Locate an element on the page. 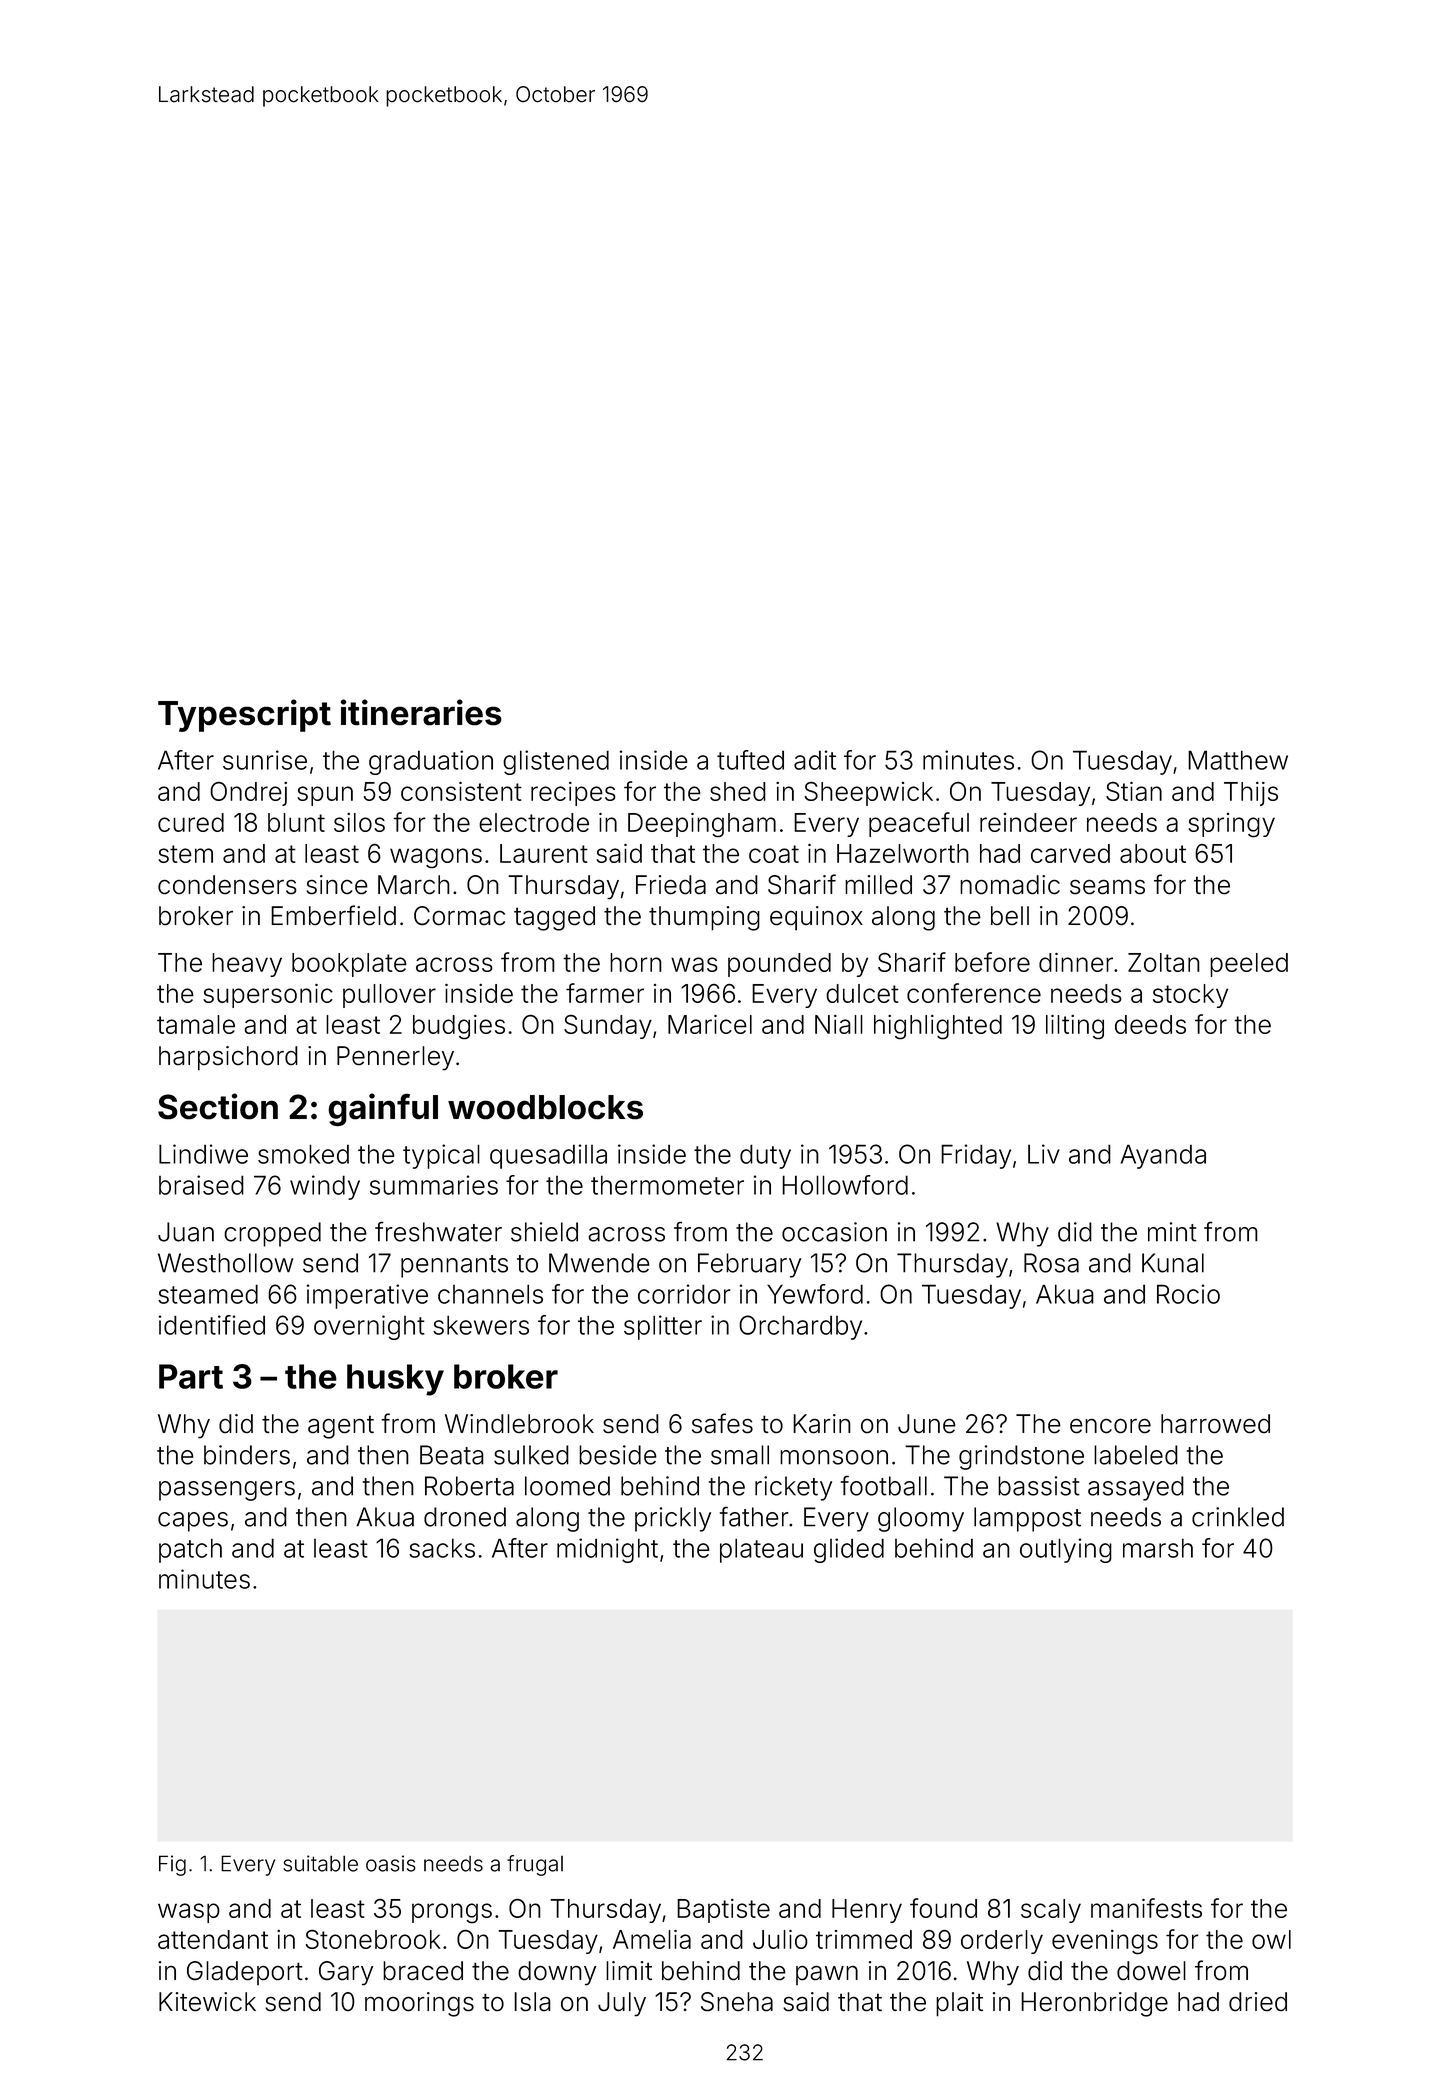  thermometer is located at coordinates (667, 1185).
